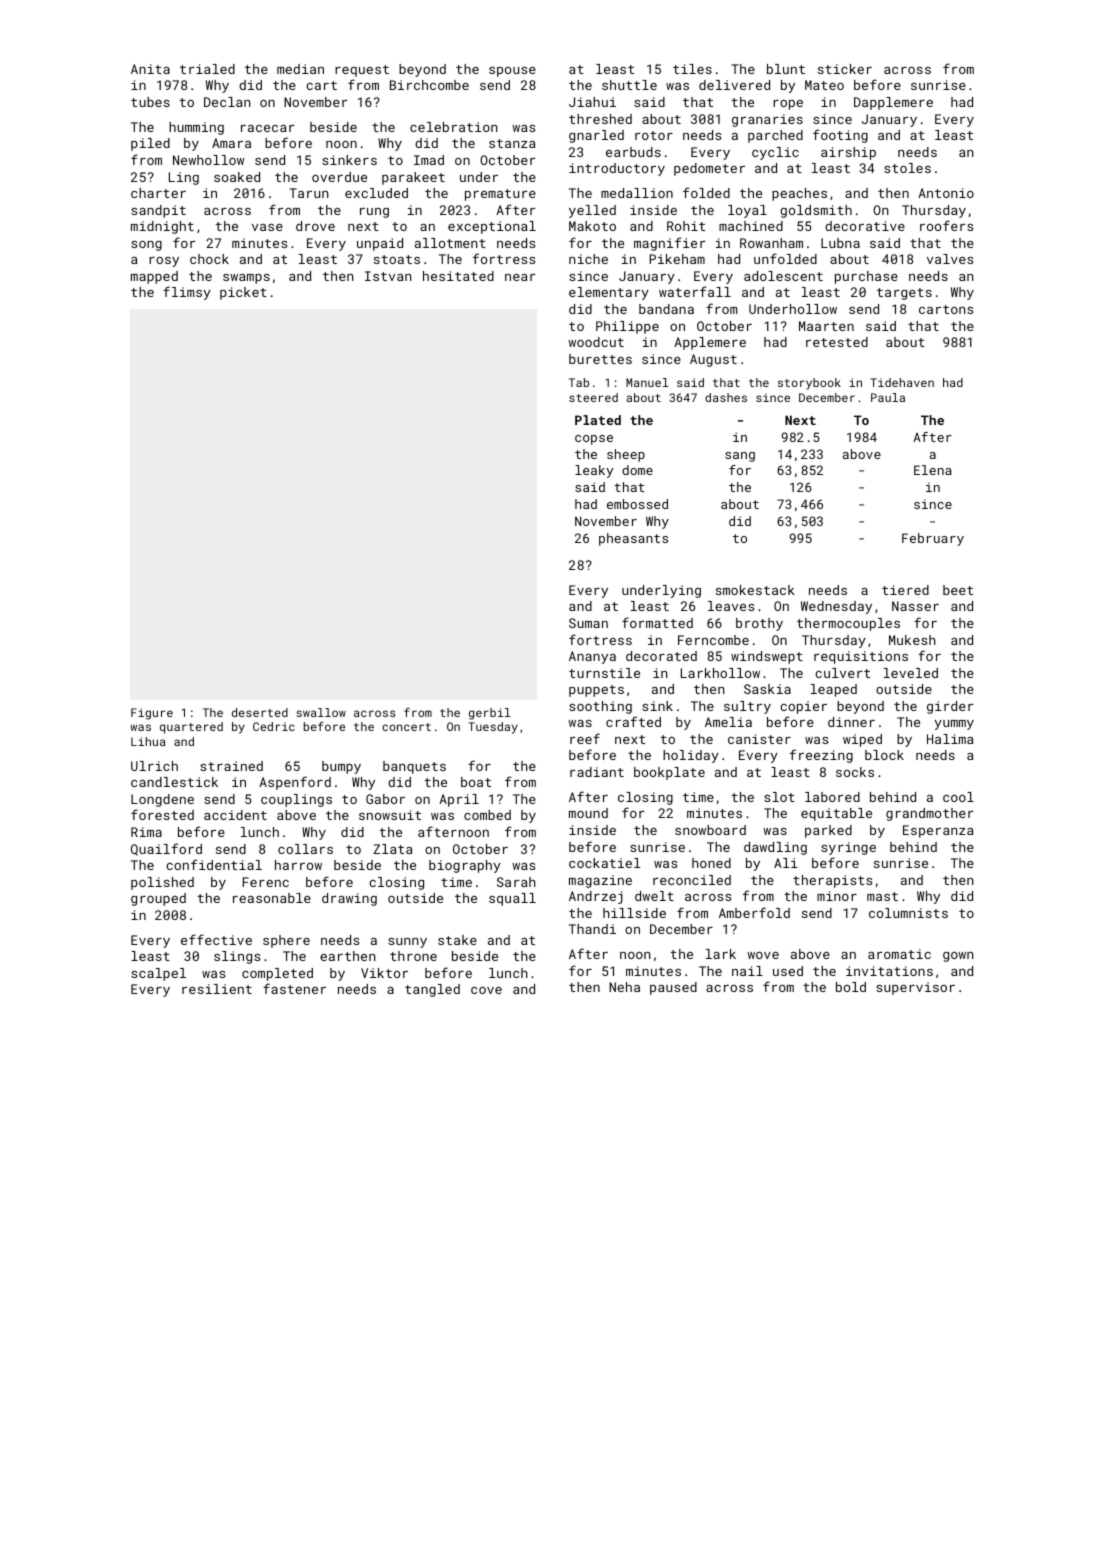  I want to click on picket, so click(243, 293).
